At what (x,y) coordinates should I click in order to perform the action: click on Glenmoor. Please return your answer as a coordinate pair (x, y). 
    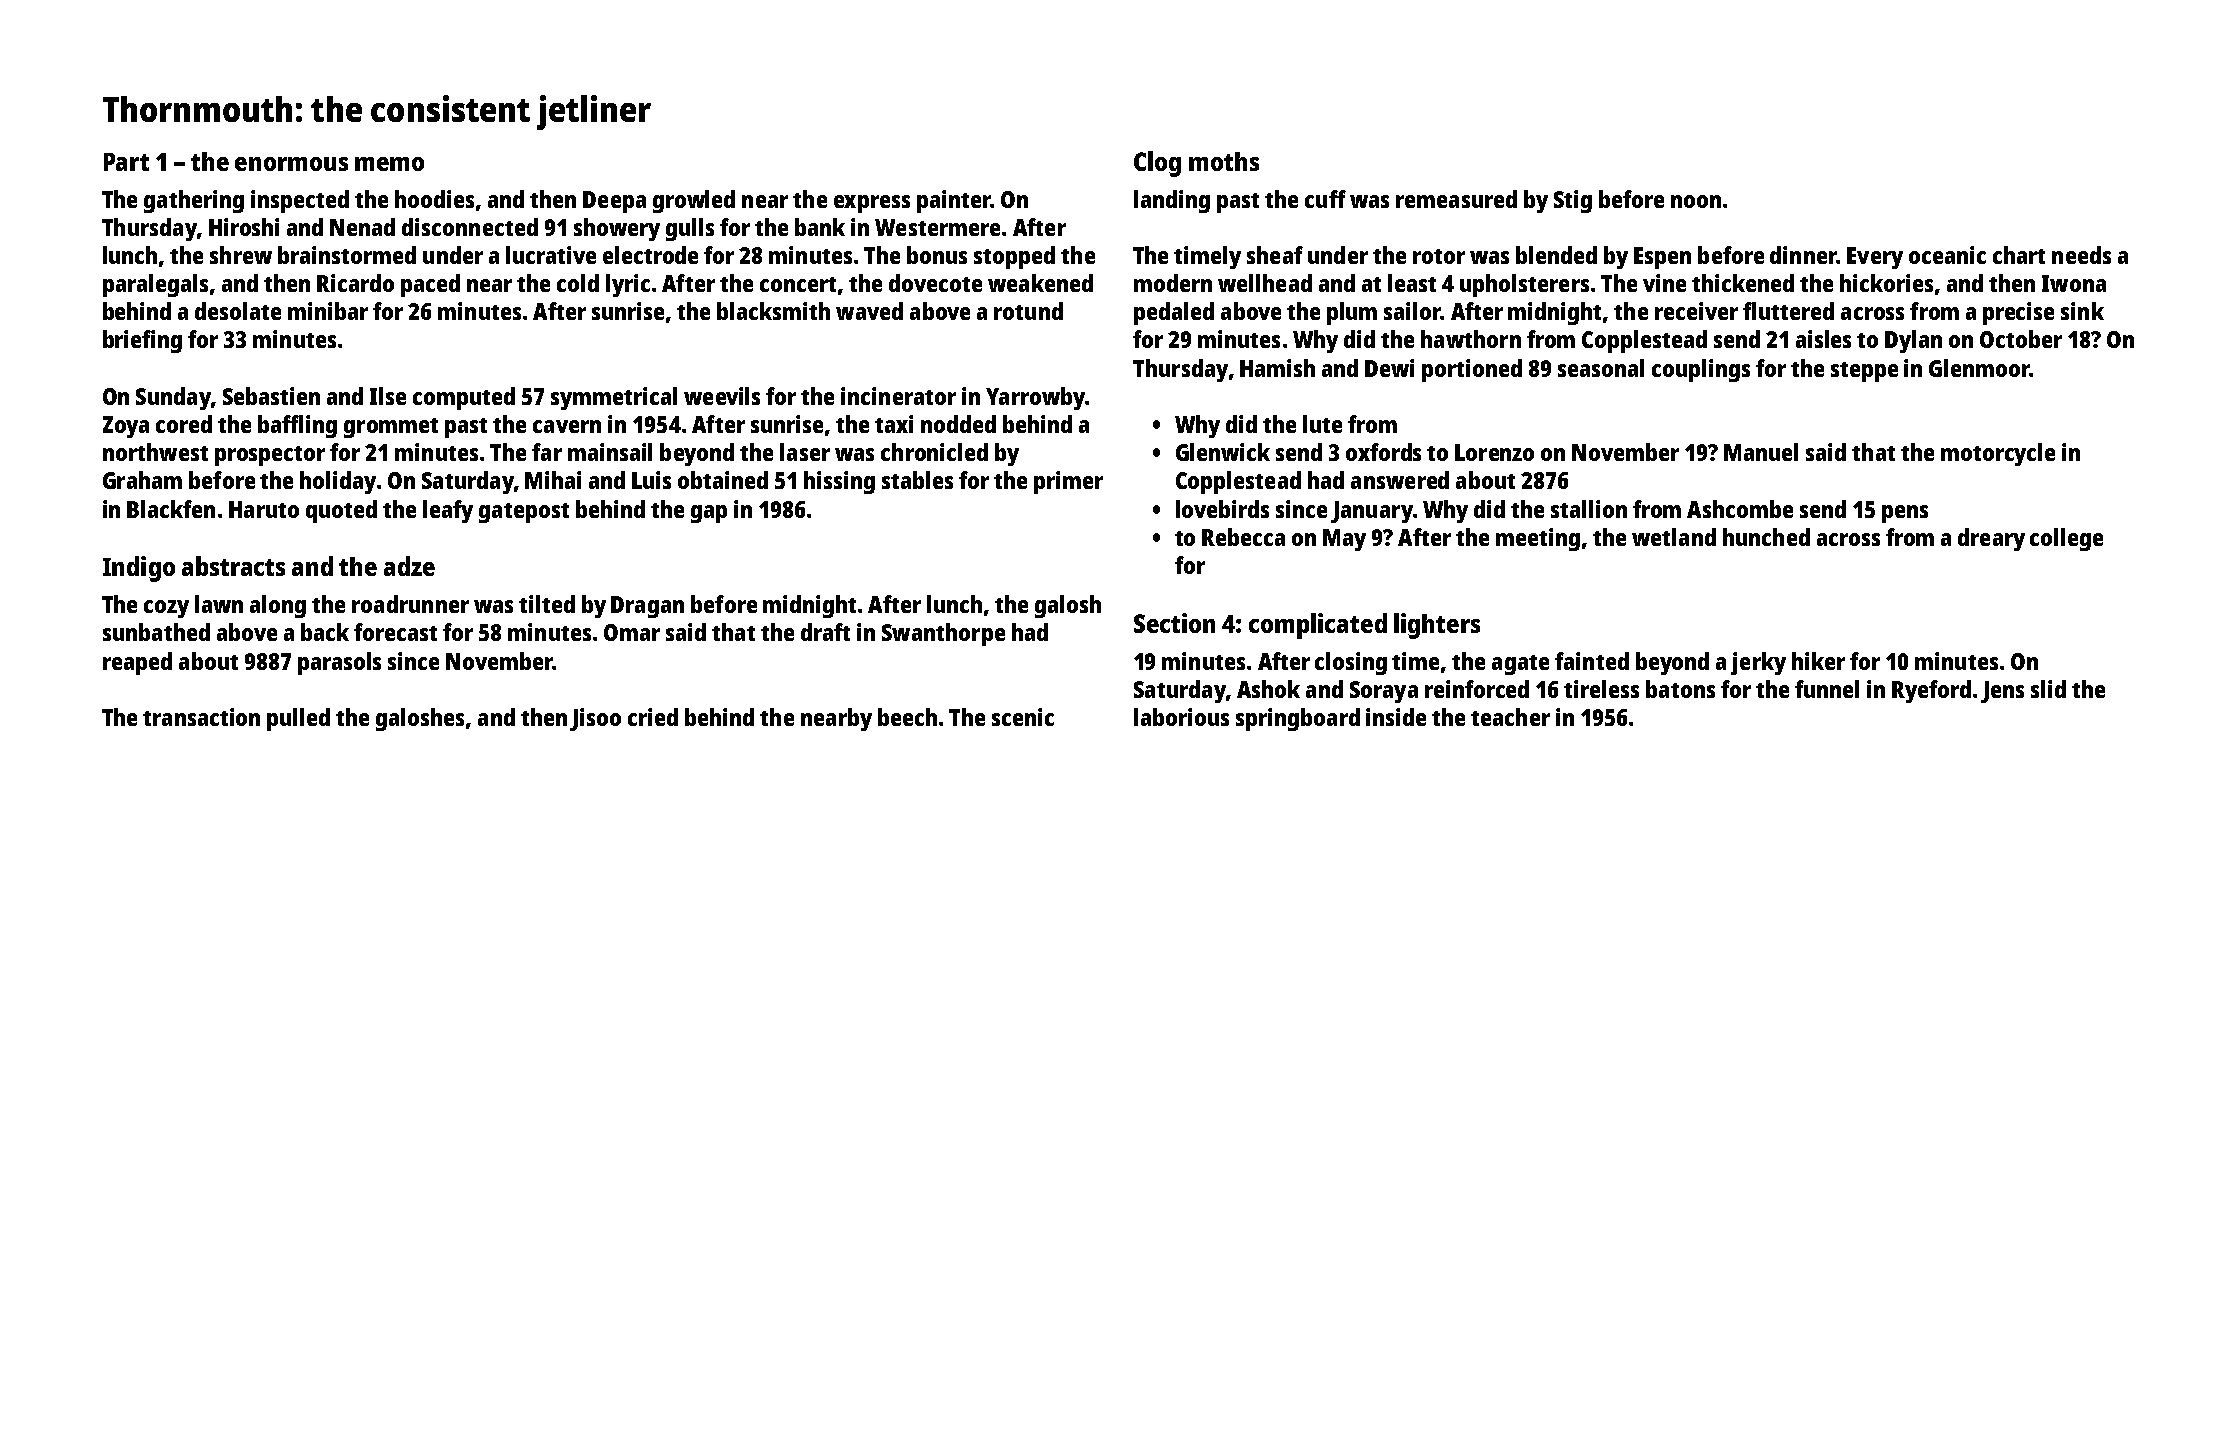
    Looking at the image, I should click on (1979, 368).
